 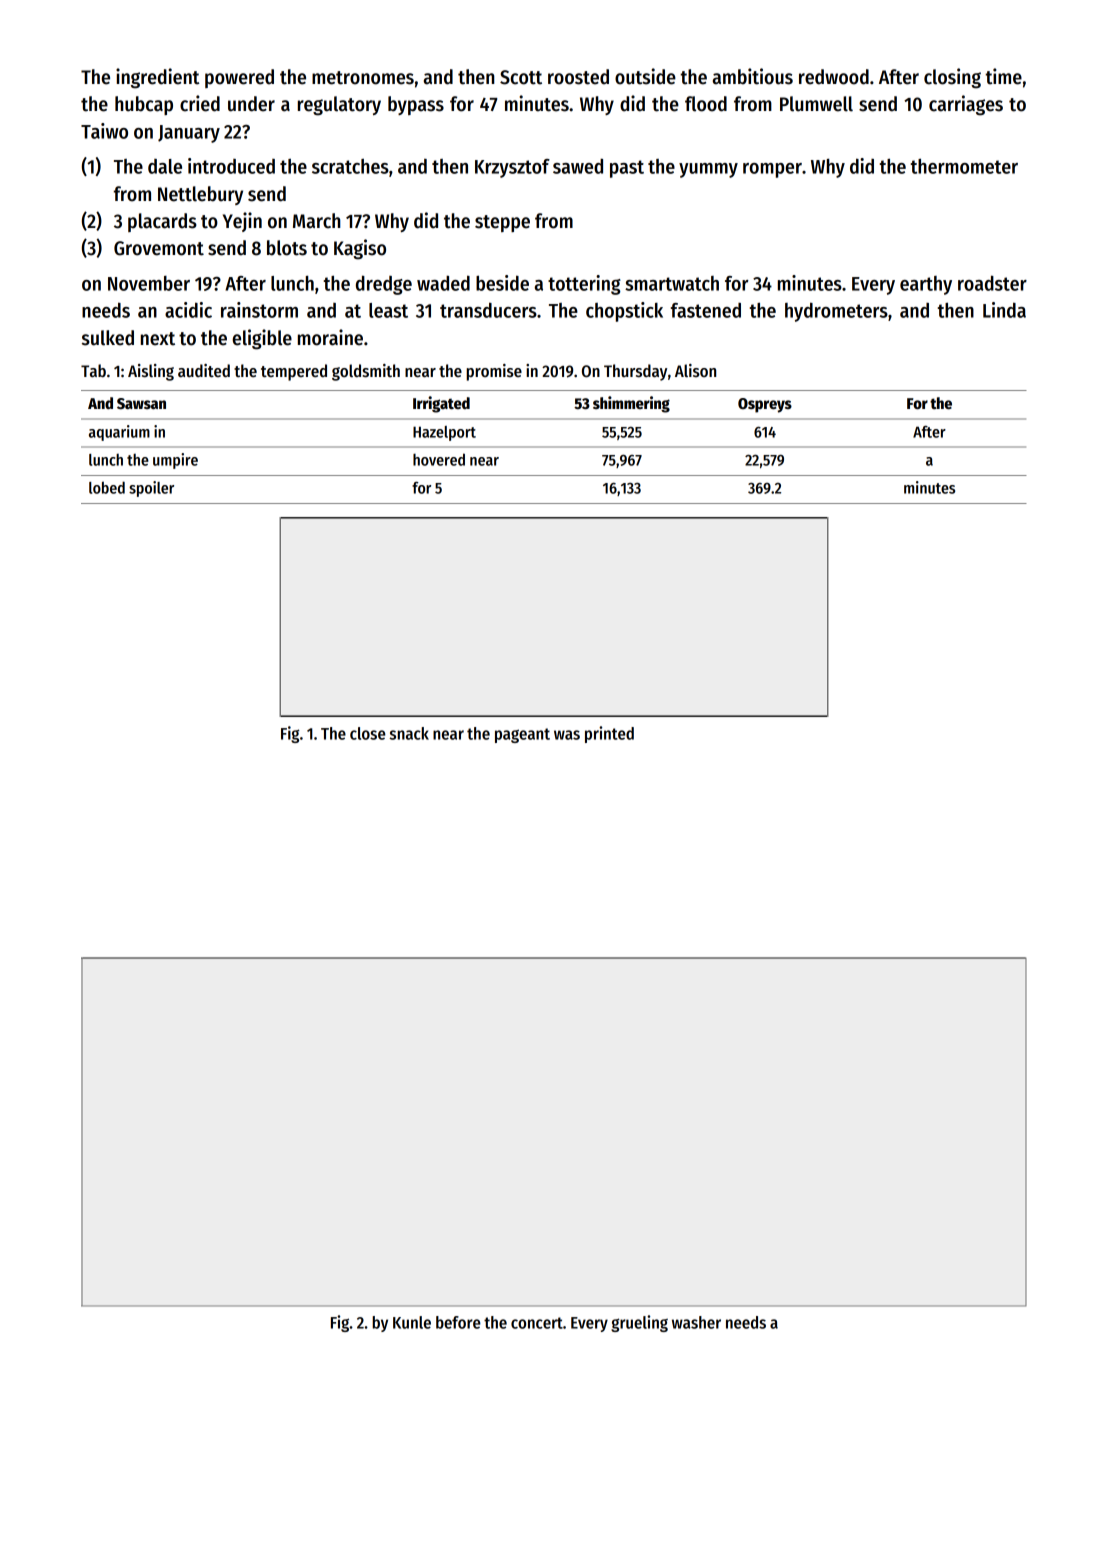 What do you see at coordinates (521, 77) in the screenshot?
I see `Scott` at bounding box center [521, 77].
